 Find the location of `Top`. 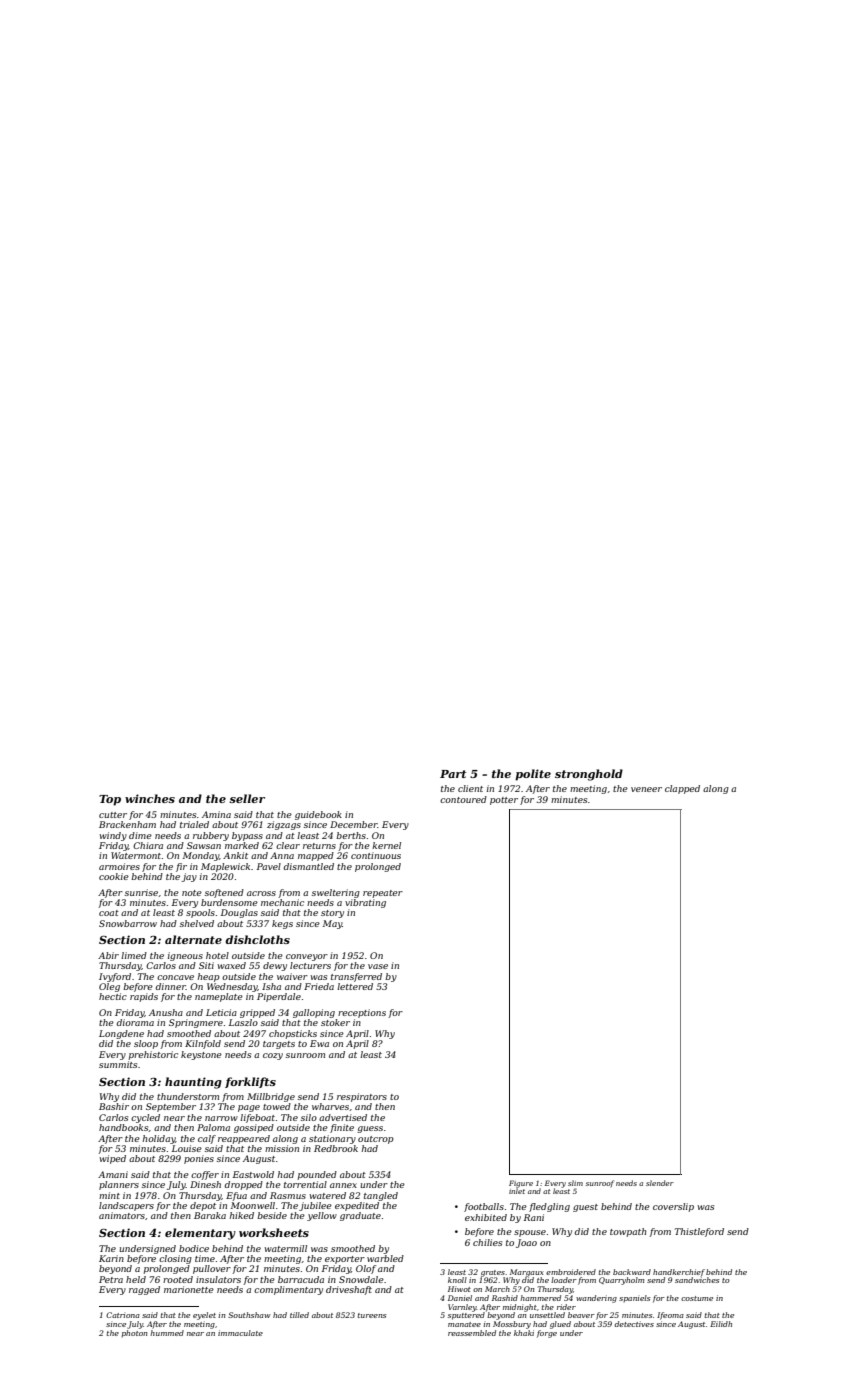

Top is located at coordinates (110, 800).
